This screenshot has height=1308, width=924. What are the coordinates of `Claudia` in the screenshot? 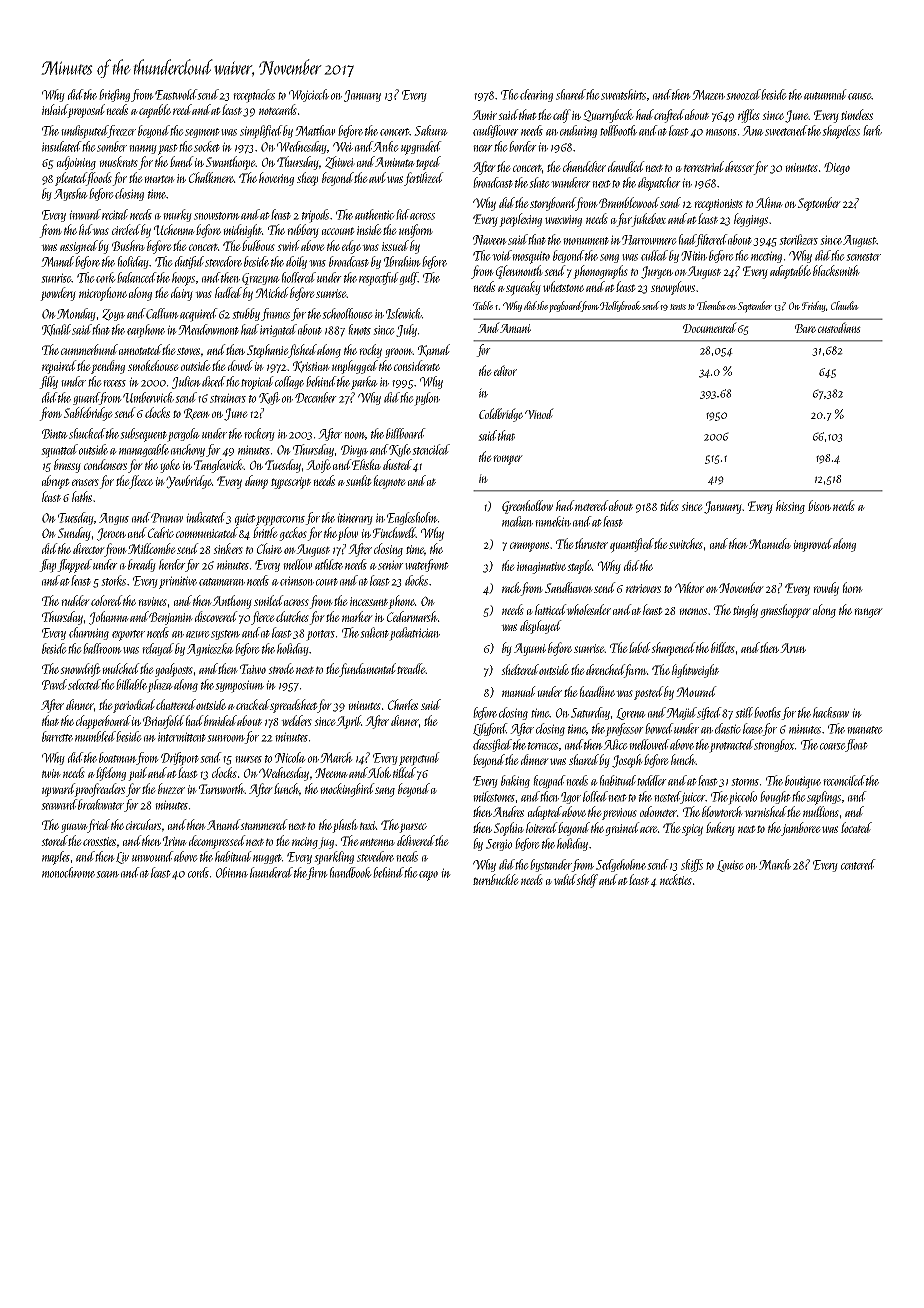 It's located at (845, 305).
